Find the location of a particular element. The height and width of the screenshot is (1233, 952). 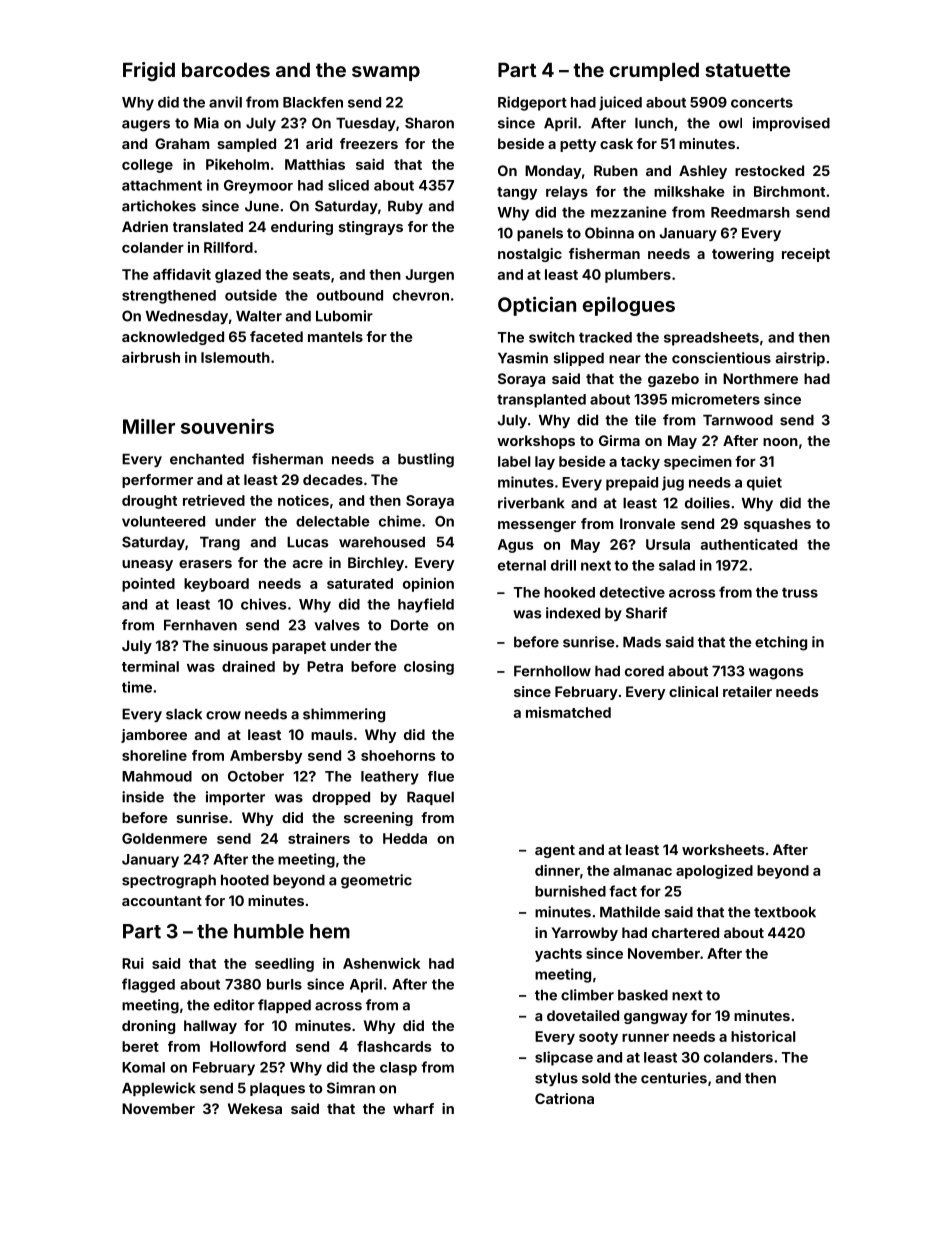

historical is located at coordinates (763, 1036).
